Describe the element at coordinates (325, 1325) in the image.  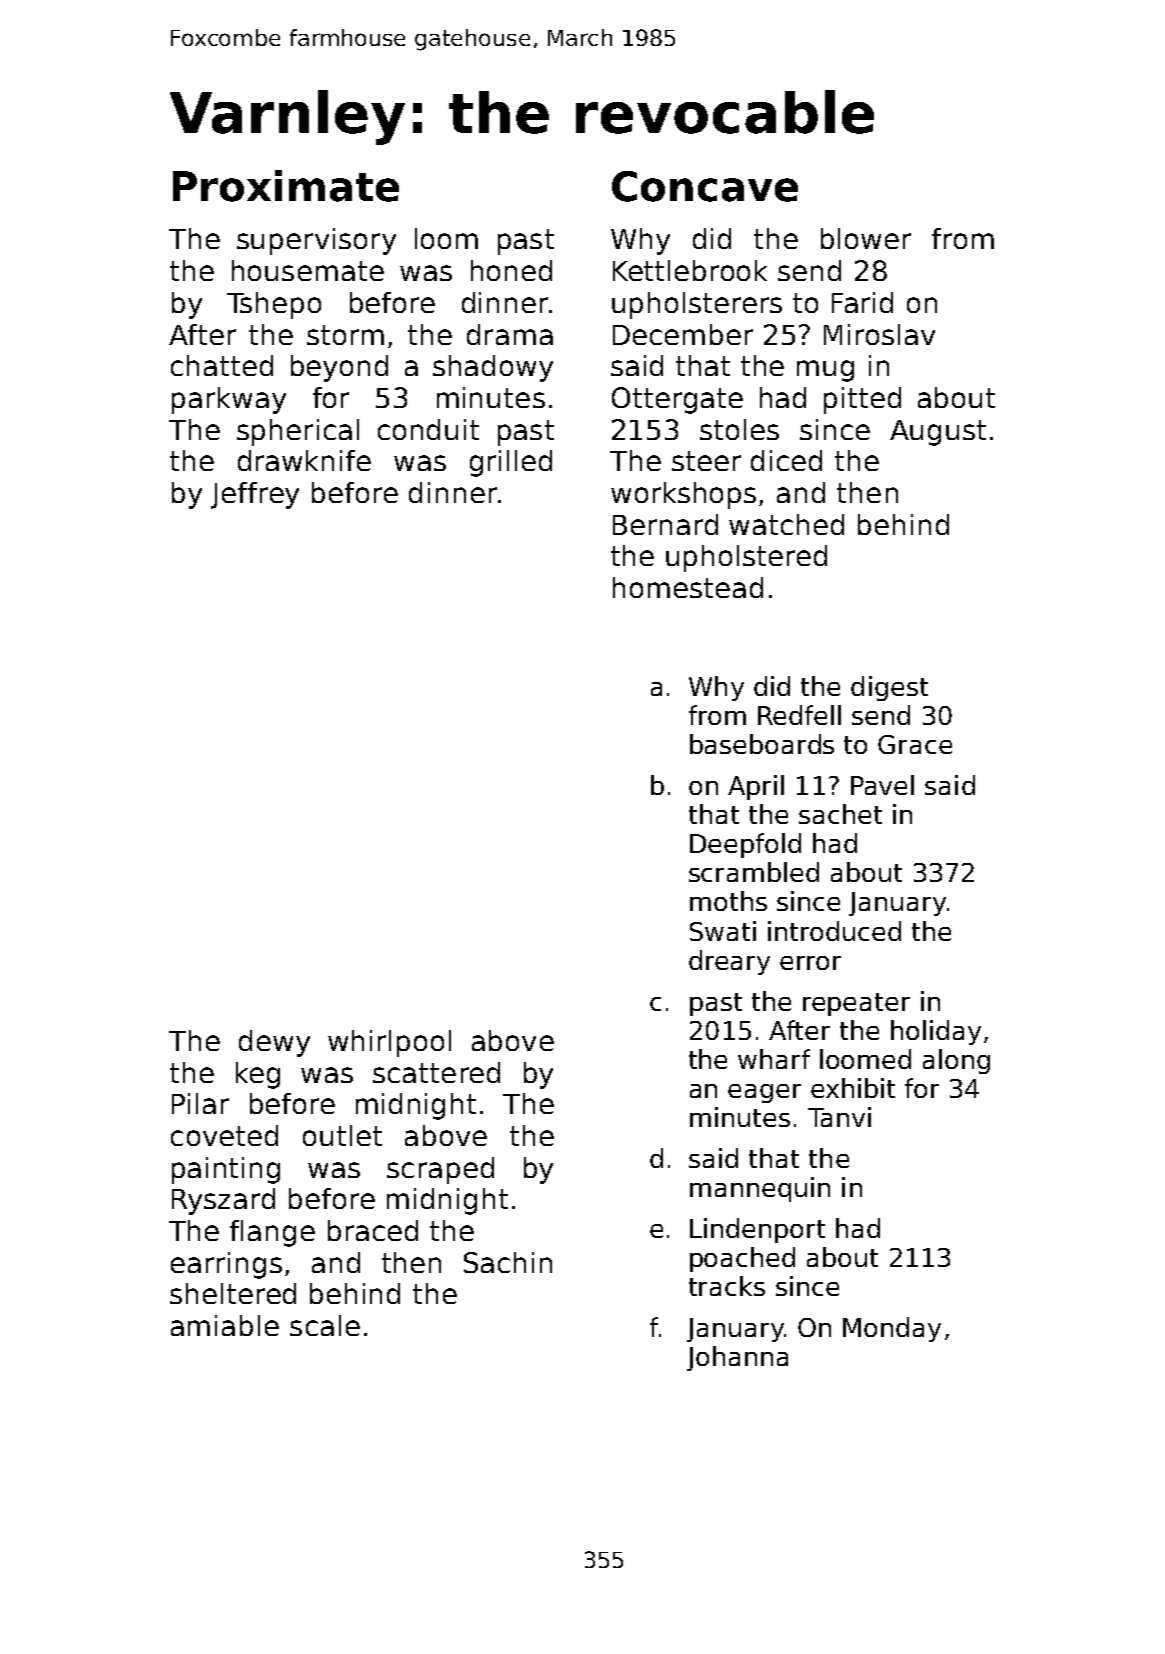
I see `scale` at that location.
